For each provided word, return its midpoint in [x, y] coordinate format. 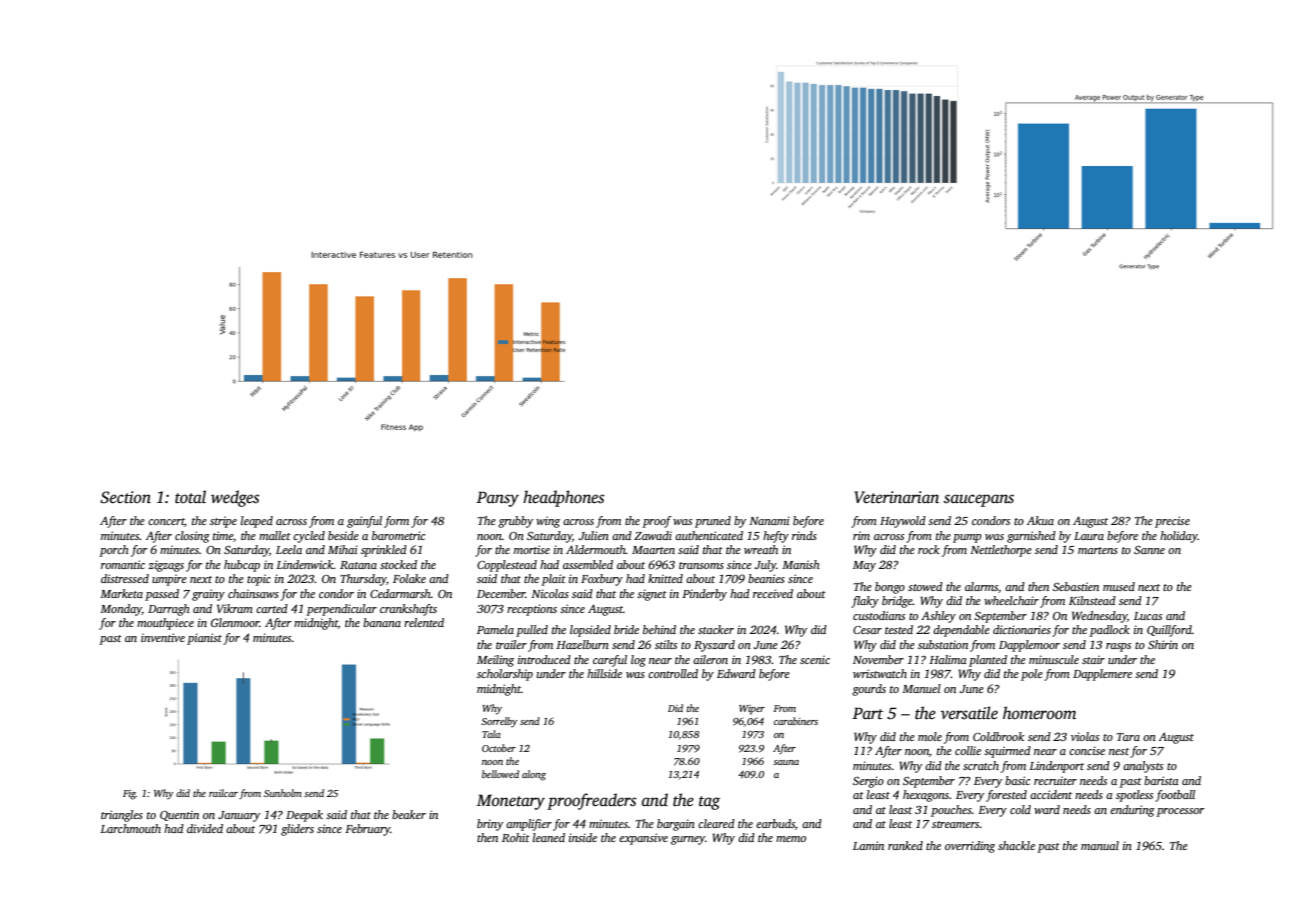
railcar [223, 793]
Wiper [752, 710]
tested [899, 629]
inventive [163, 637]
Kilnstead [1092, 600]
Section [125, 497]
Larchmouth [130, 828]
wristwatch [880, 673]
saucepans [979, 500]
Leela [289, 549]
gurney [688, 840]
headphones [563, 498]
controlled [673, 673]
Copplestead [507, 566]
